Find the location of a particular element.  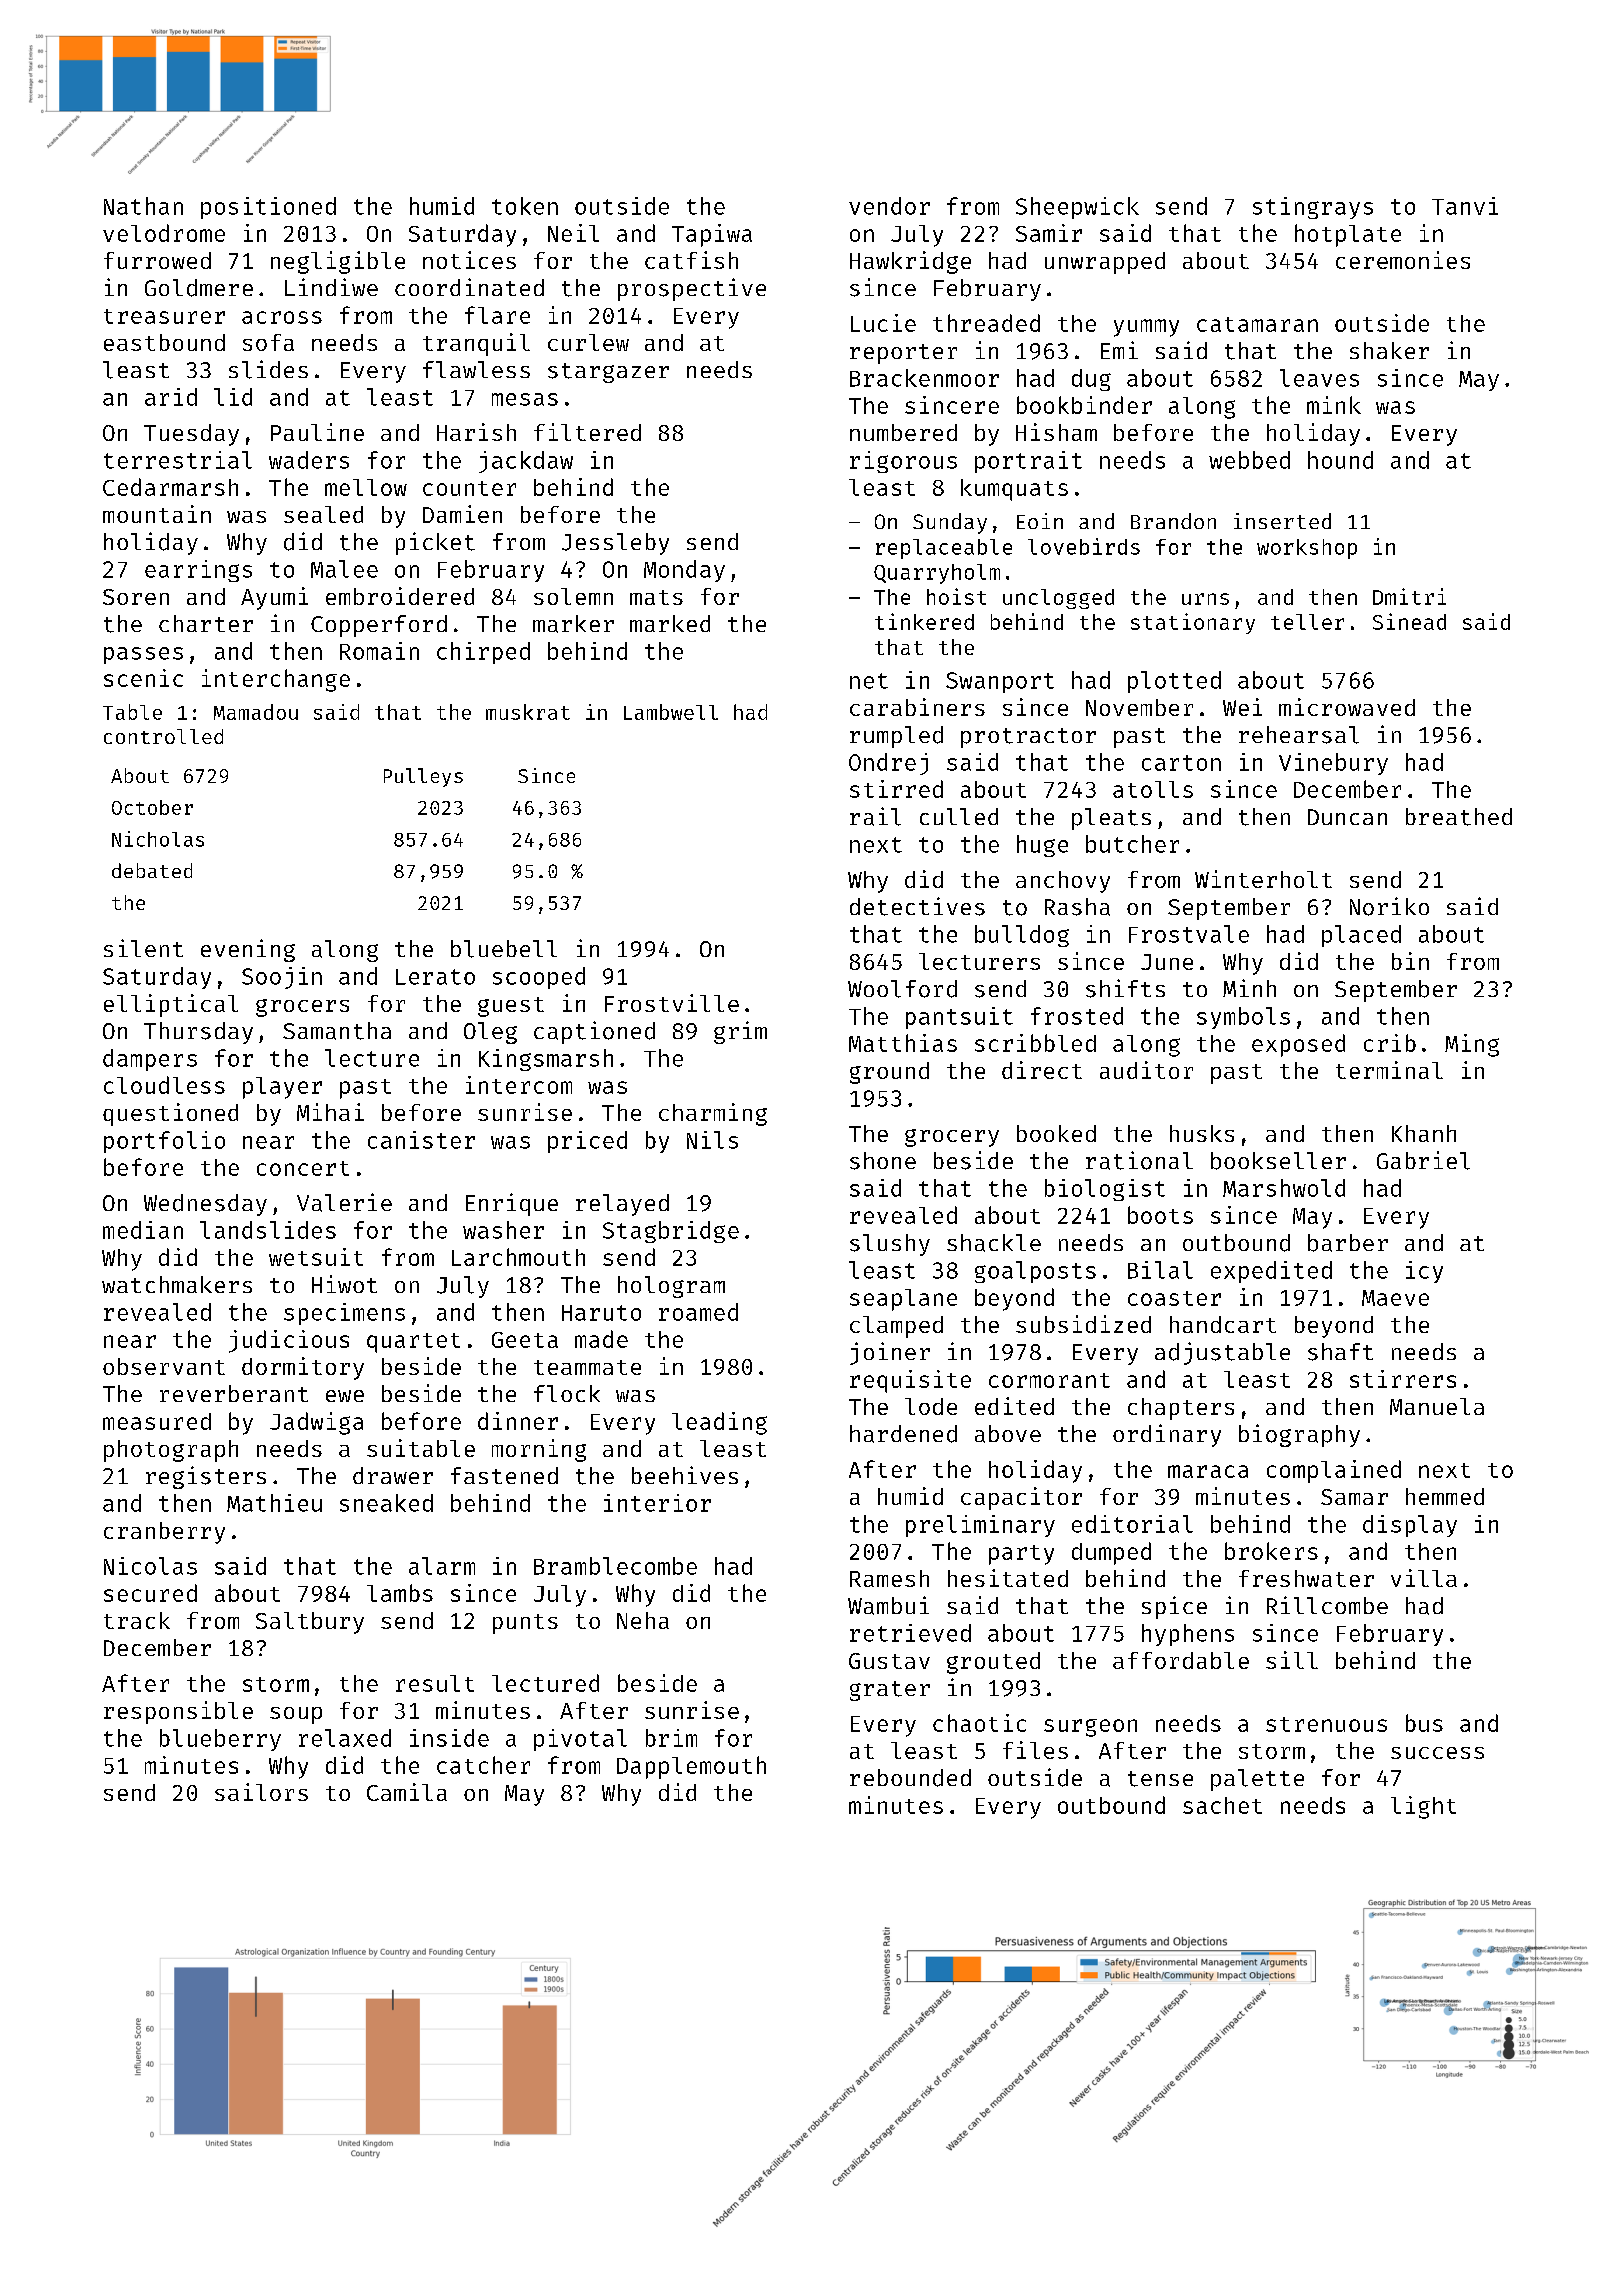

Duncan is located at coordinates (1347, 817).
